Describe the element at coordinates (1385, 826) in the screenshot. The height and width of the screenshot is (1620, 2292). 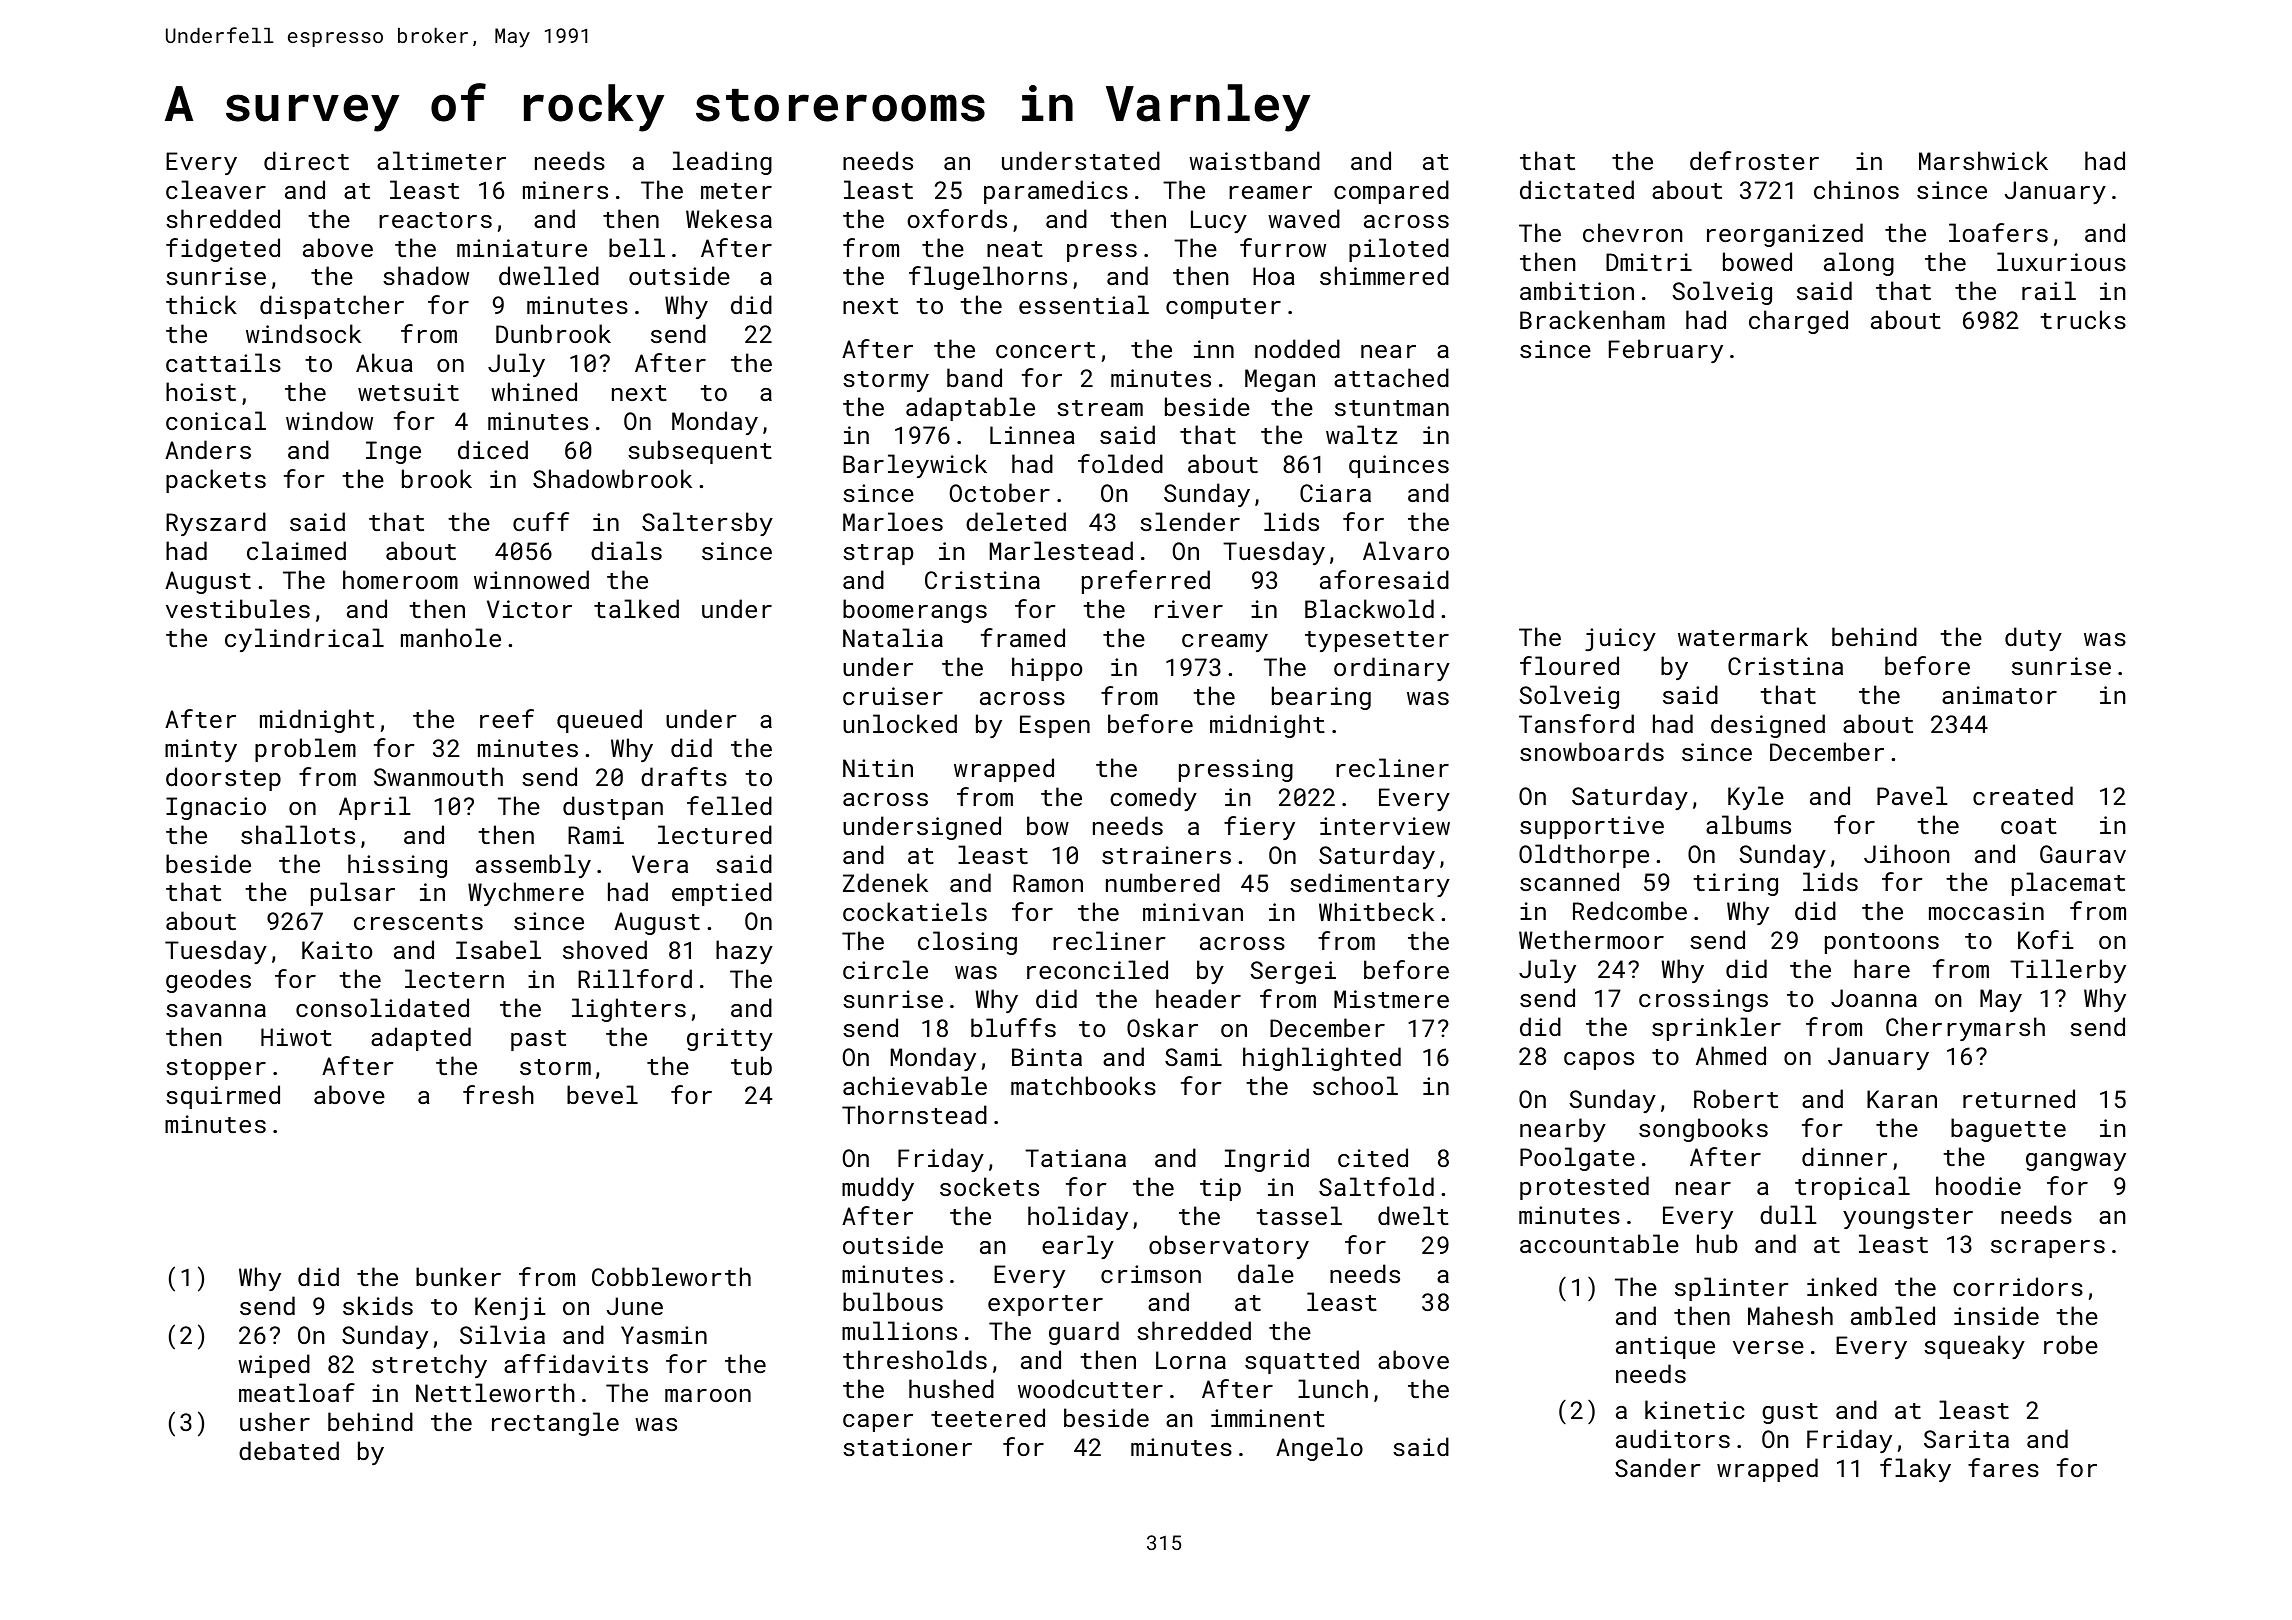
I see `interview` at that location.
